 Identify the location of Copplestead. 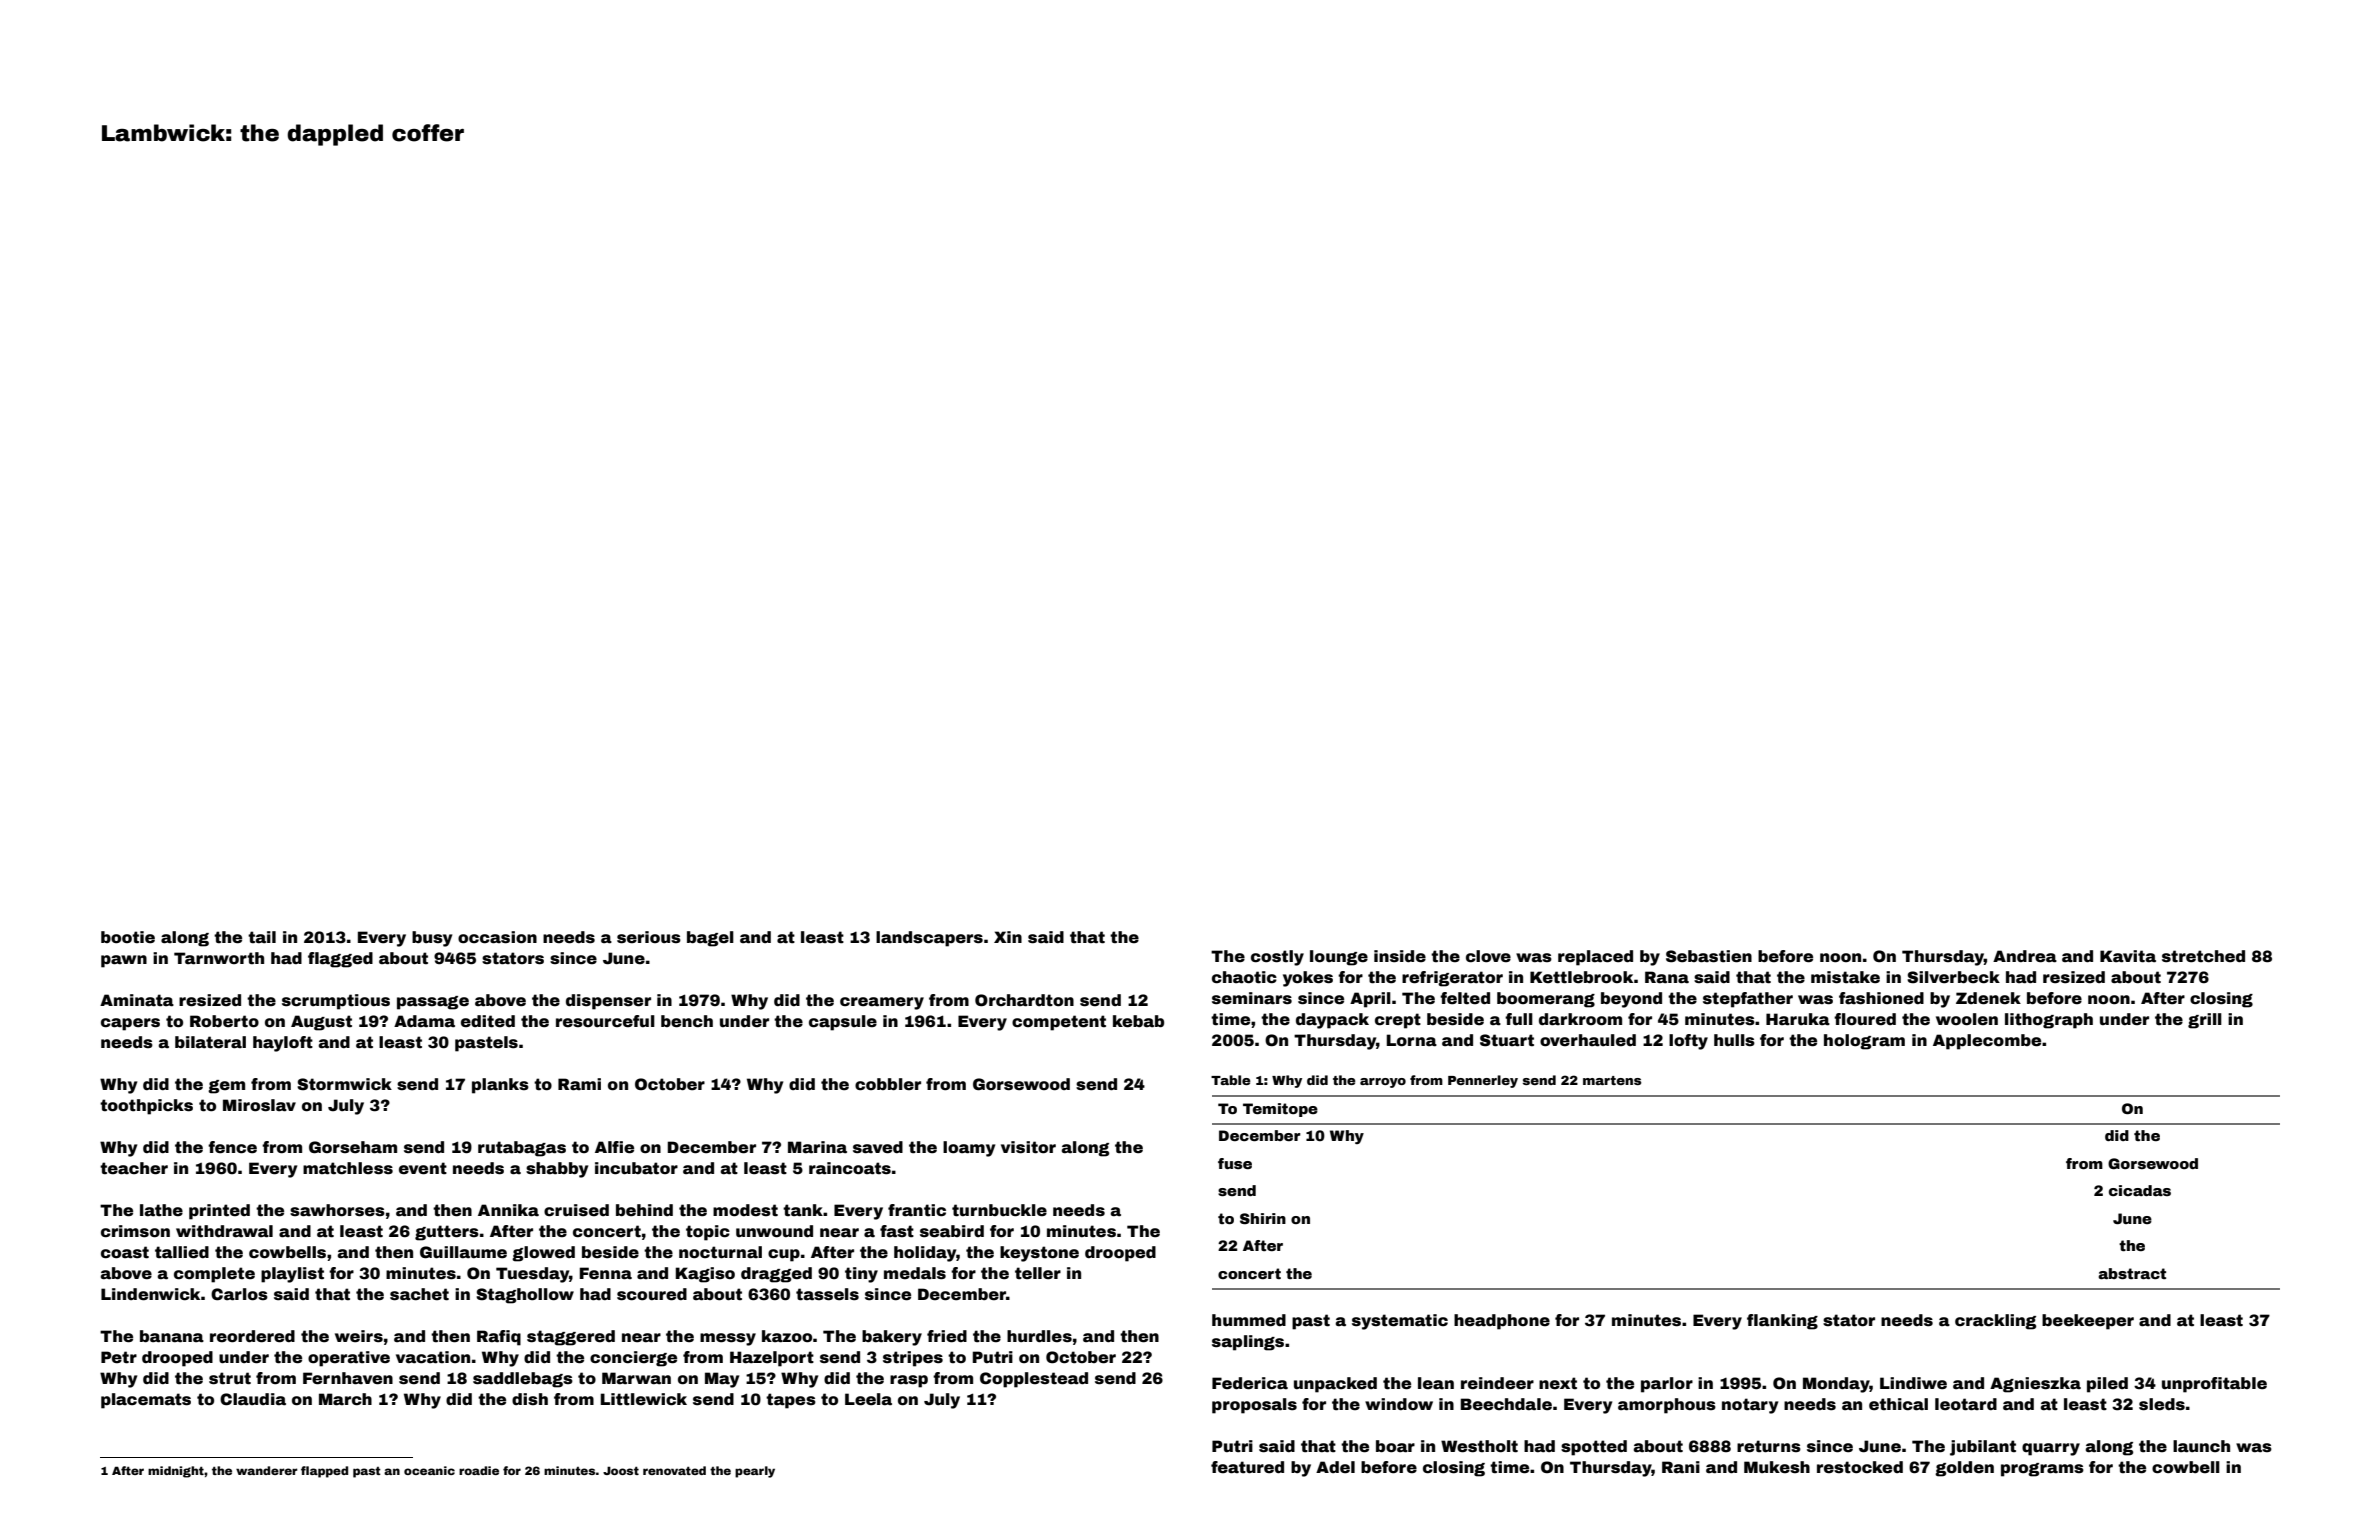
(1034, 1380).
